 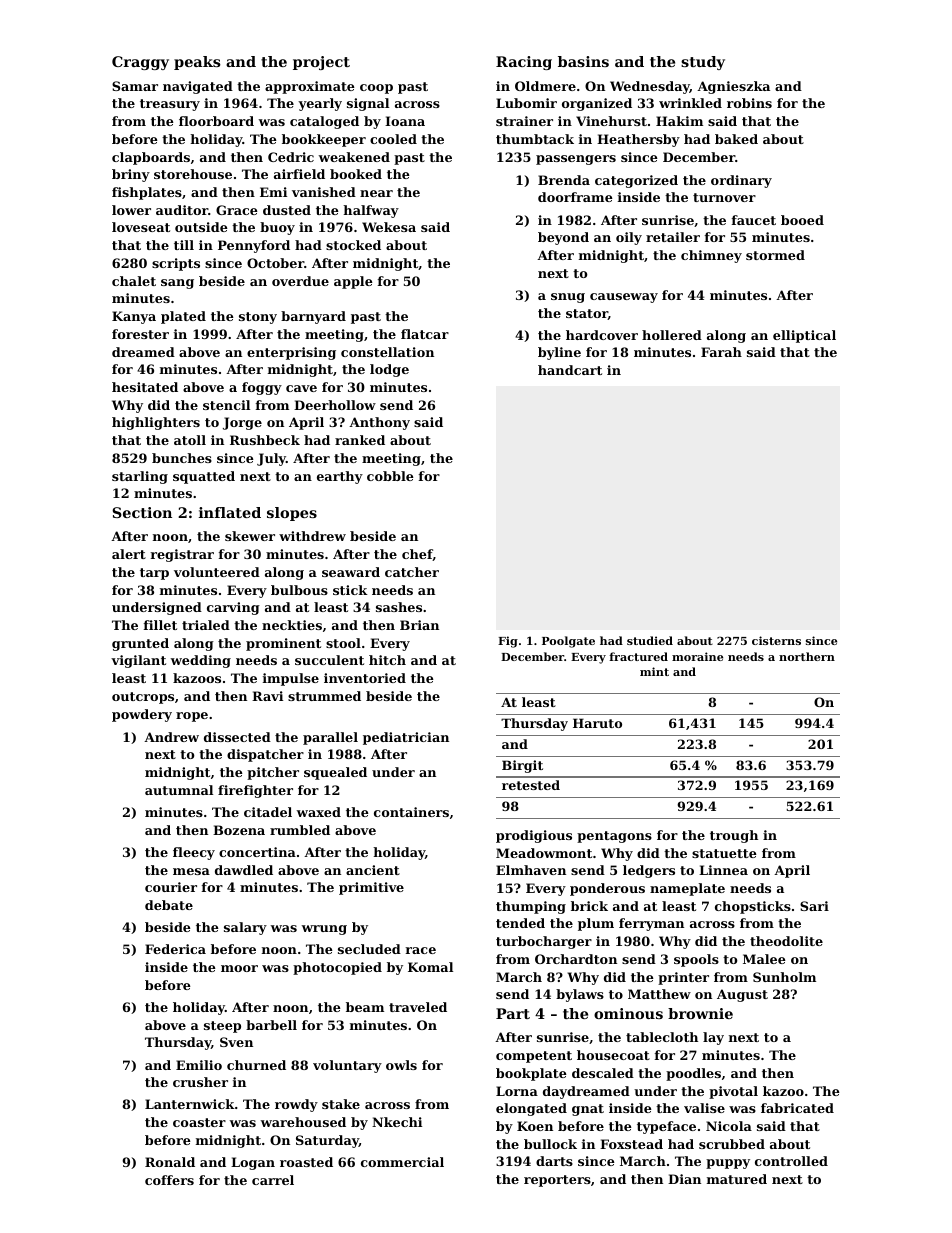 I want to click on thumbtack, so click(x=535, y=139).
